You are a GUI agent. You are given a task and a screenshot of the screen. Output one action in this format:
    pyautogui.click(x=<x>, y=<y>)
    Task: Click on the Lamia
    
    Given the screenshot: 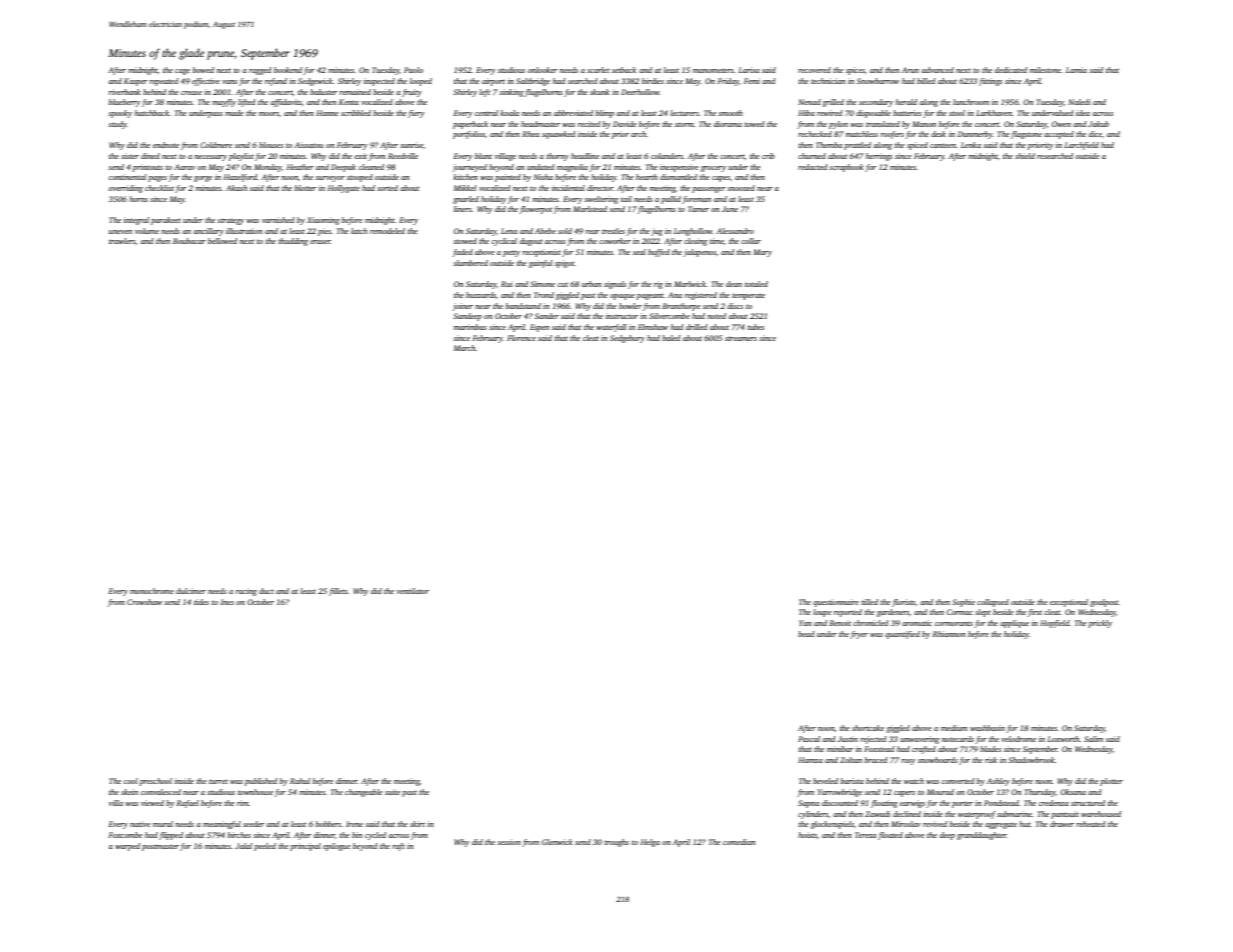 What is the action you would take?
    pyautogui.click(x=1076, y=70)
